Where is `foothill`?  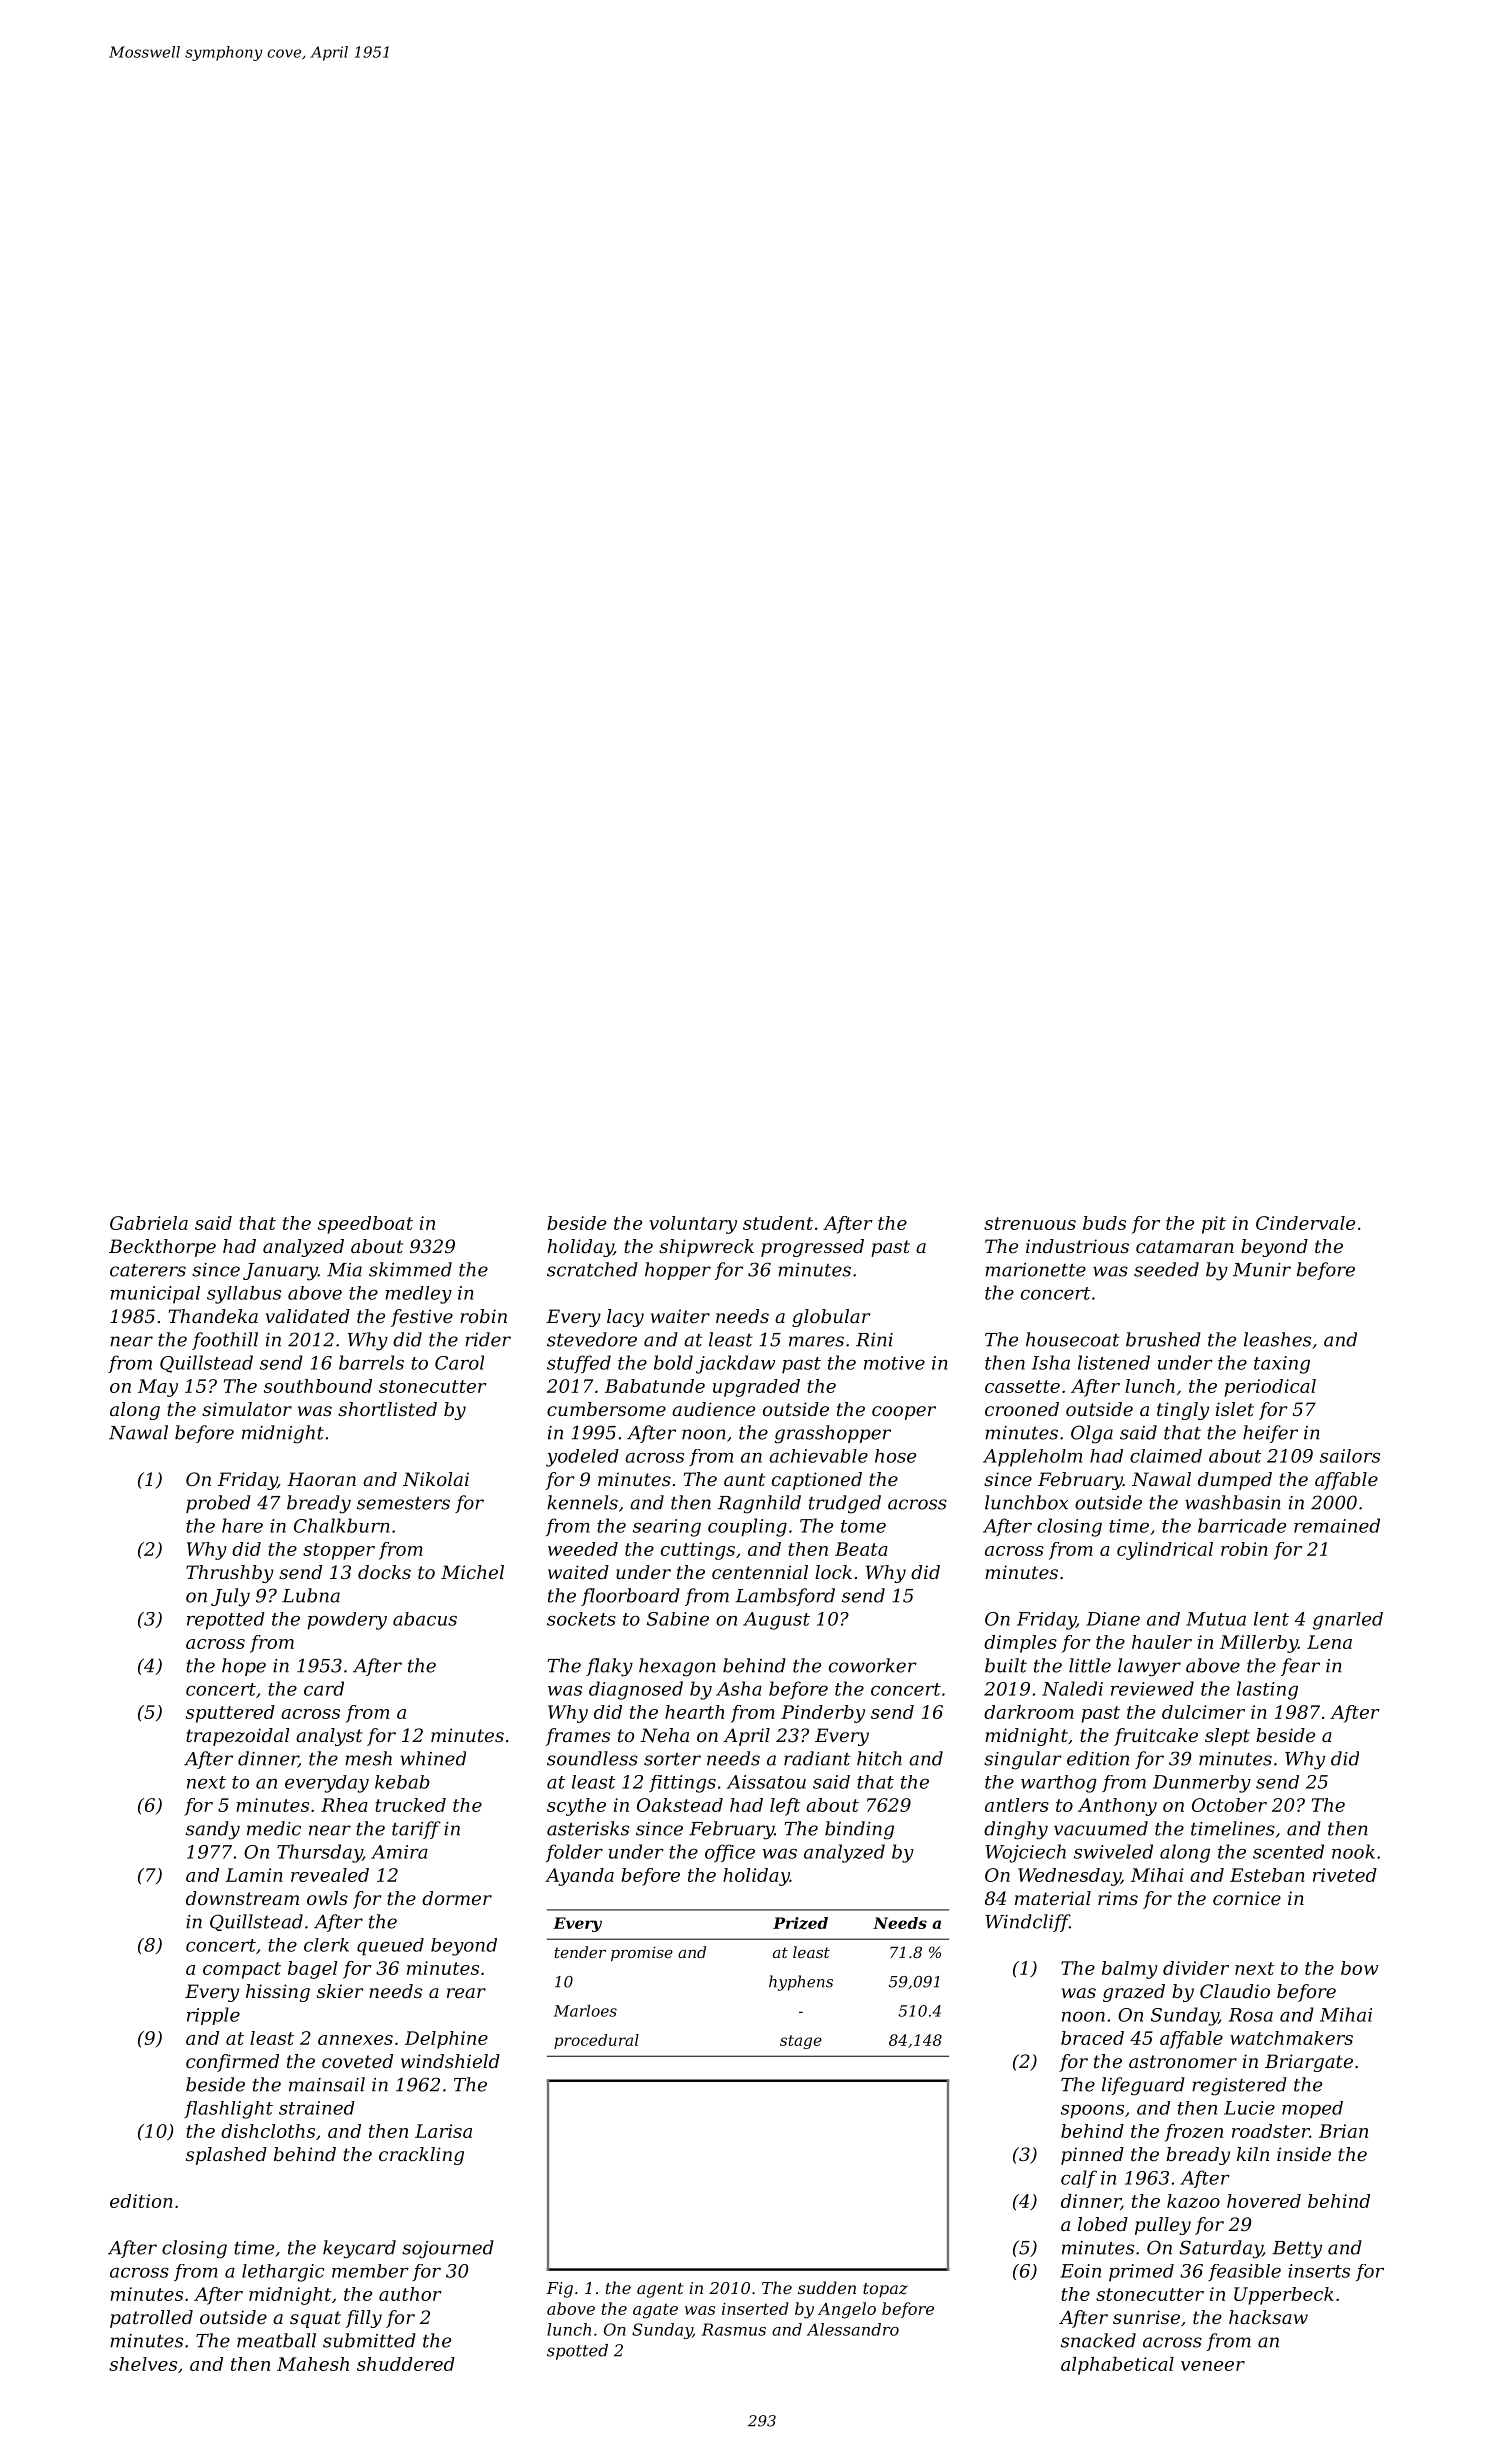
foothill is located at coordinates (225, 1341).
